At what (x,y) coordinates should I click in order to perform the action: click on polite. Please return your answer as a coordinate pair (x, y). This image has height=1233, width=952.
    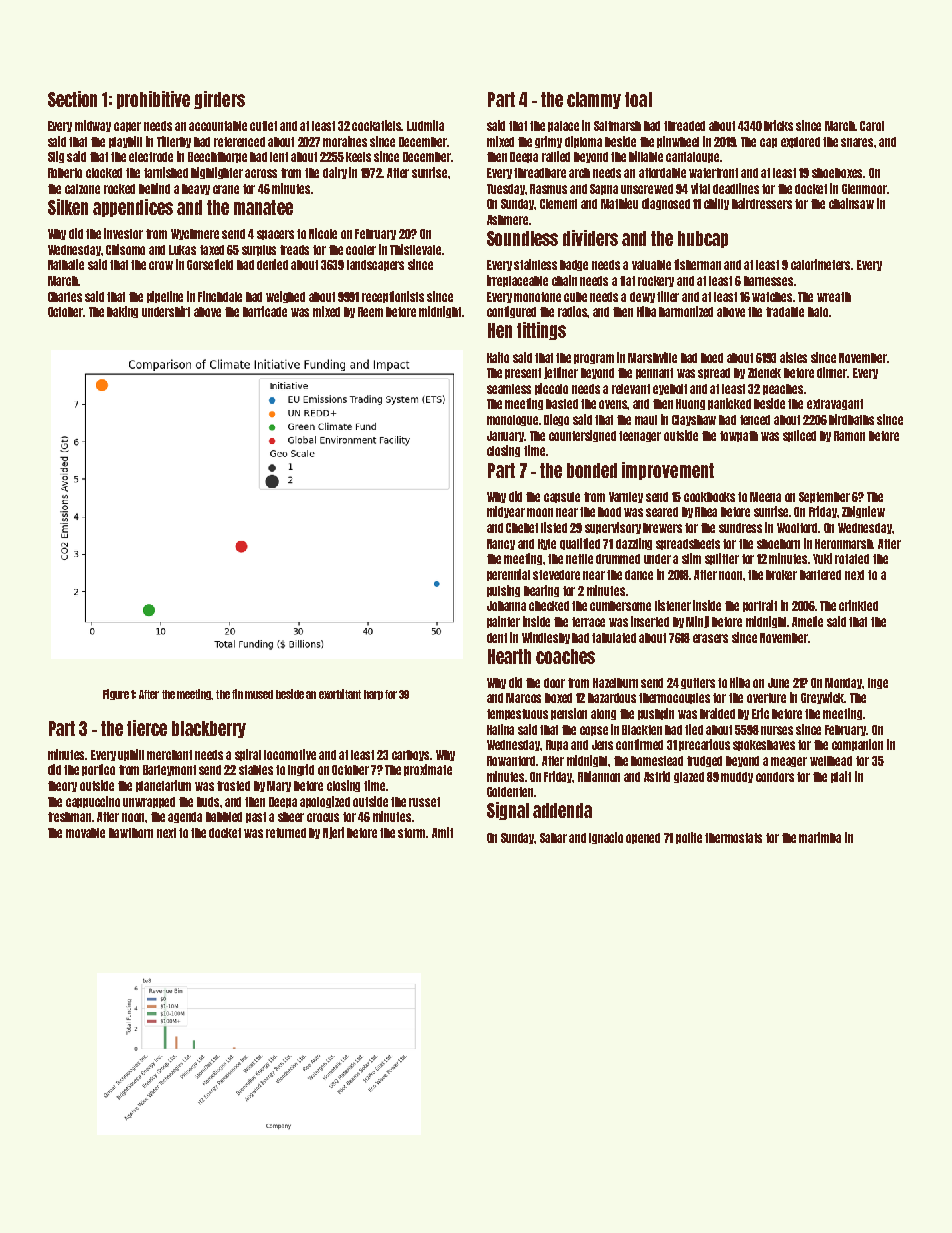
    Looking at the image, I should click on (689, 838).
